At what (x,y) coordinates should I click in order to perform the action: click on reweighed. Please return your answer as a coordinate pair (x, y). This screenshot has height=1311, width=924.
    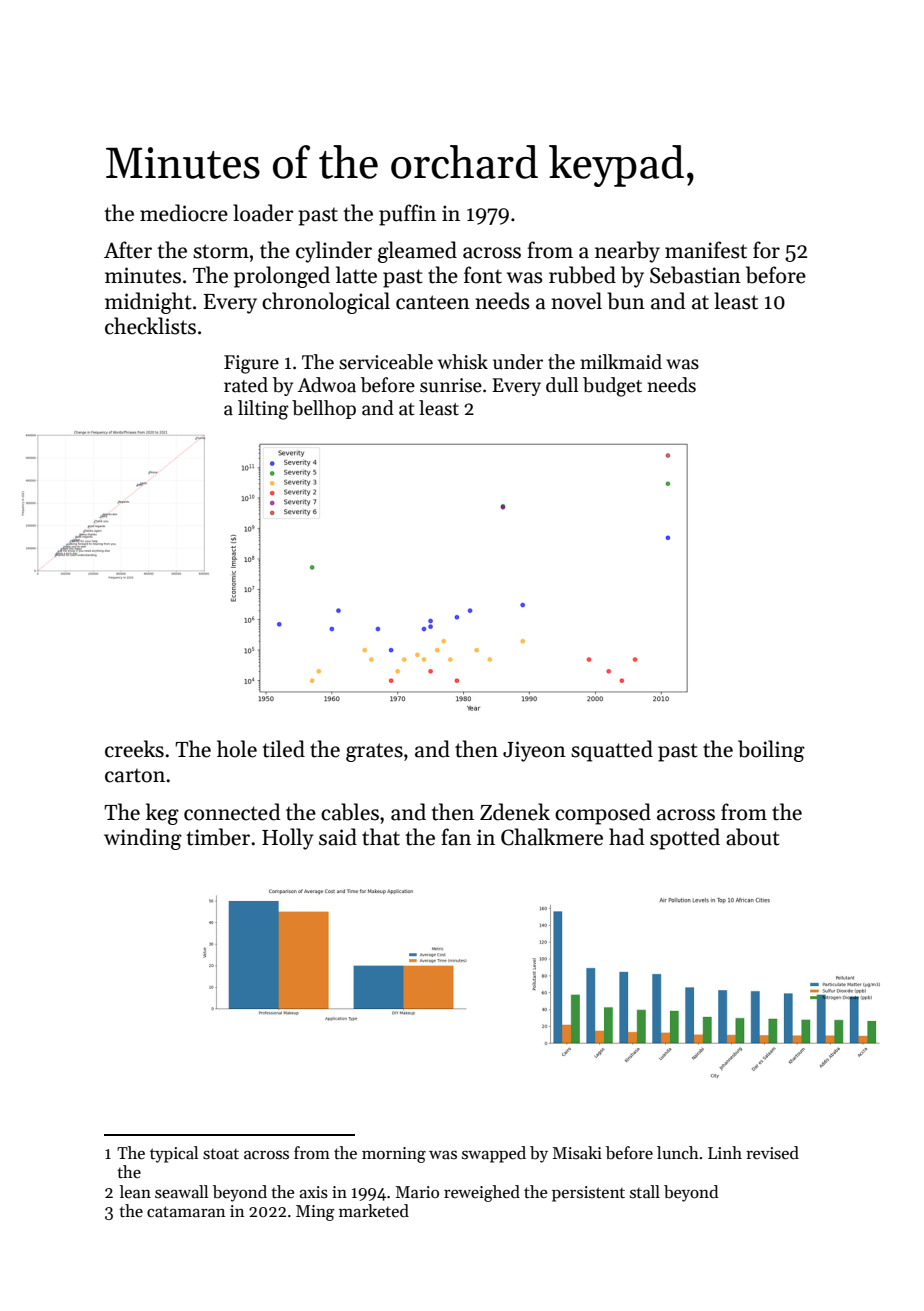
    Looking at the image, I should click on (482, 1193).
